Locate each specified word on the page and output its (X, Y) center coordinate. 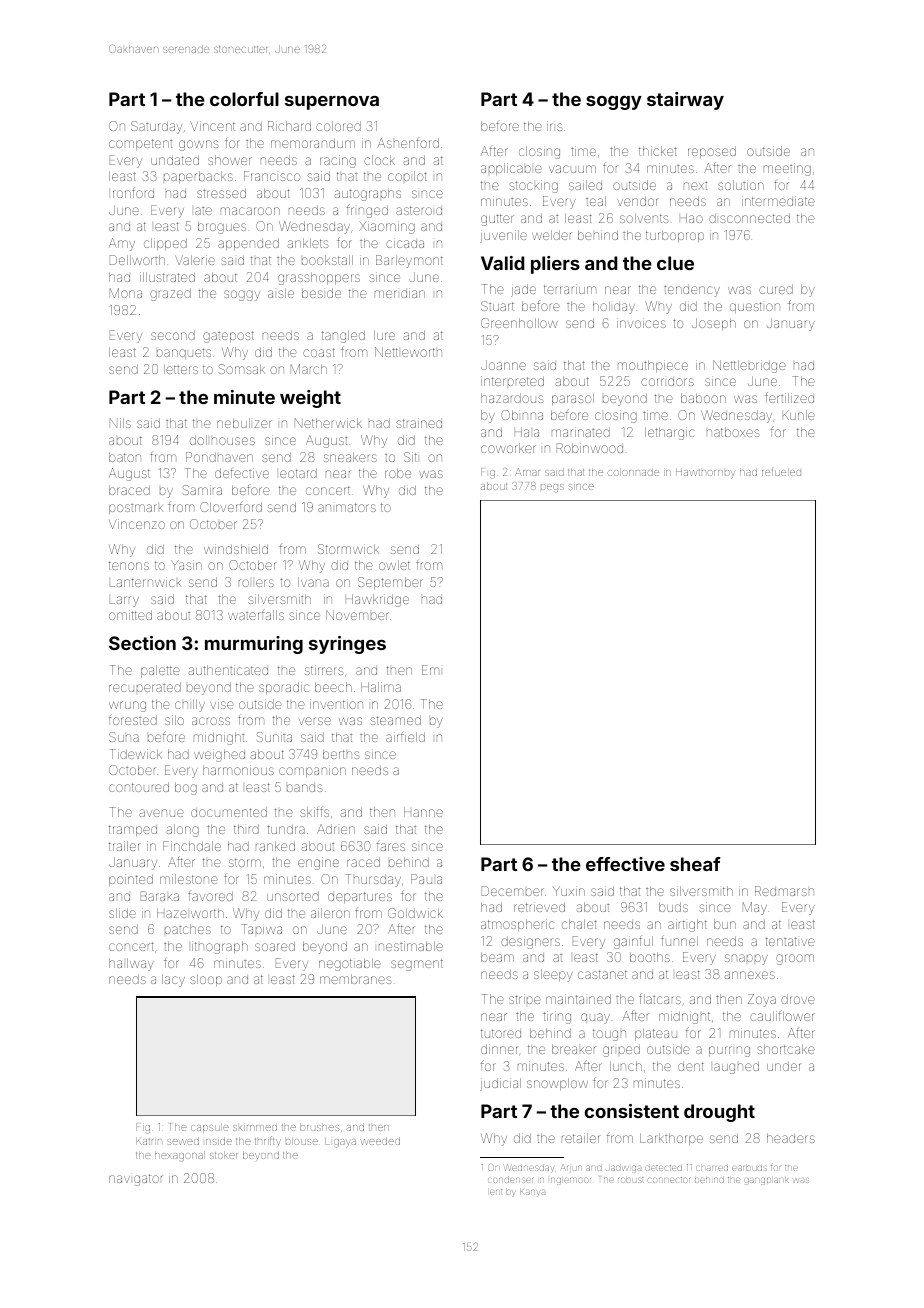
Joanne (503, 365)
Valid (502, 263)
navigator (136, 1180)
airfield (405, 736)
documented (229, 812)
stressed (221, 193)
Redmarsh (784, 891)
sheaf (695, 864)
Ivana (313, 582)
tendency (692, 291)
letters (181, 369)
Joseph (714, 324)
